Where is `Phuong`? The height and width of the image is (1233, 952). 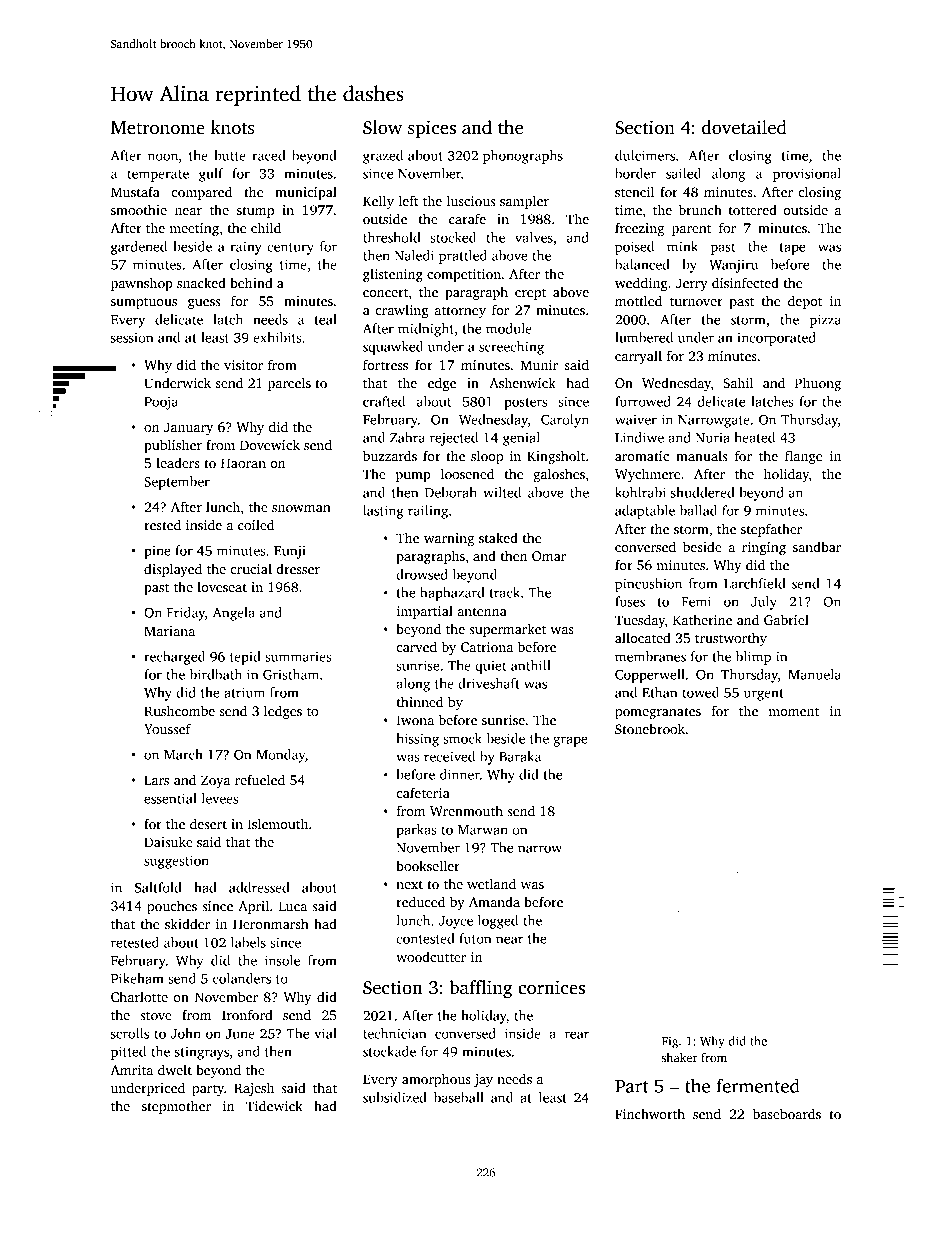
Phuong is located at coordinates (818, 384).
